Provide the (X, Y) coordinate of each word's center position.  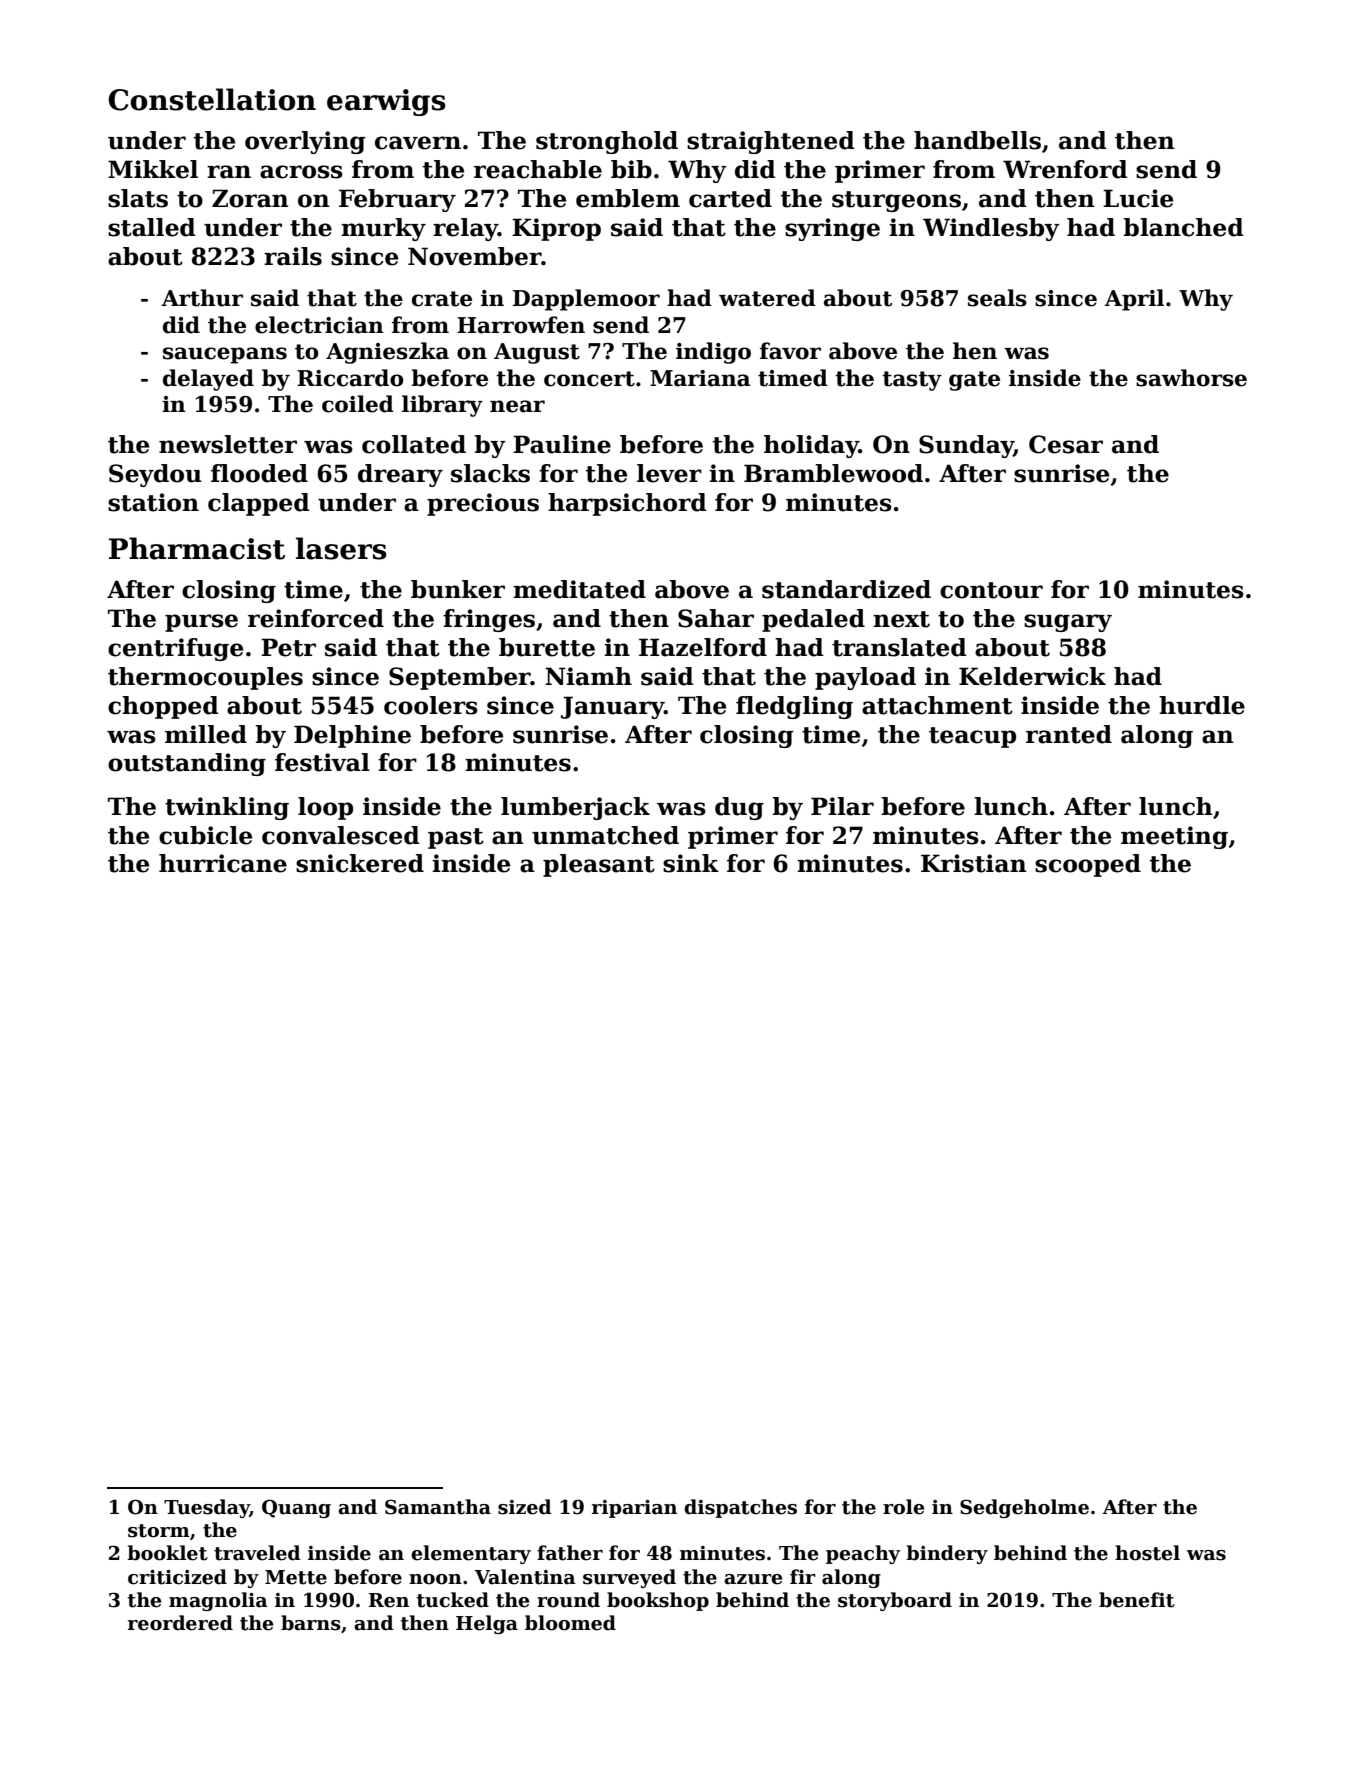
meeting (1174, 837)
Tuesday (207, 1508)
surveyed (629, 1578)
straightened (771, 142)
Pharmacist (197, 548)
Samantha (438, 1507)
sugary (1068, 623)
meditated (579, 589)
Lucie (1138, 198)
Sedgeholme (1024, 1508)
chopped (163, 707)
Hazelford (703, 647)
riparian (634, 1509)
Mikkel (153, 169)
